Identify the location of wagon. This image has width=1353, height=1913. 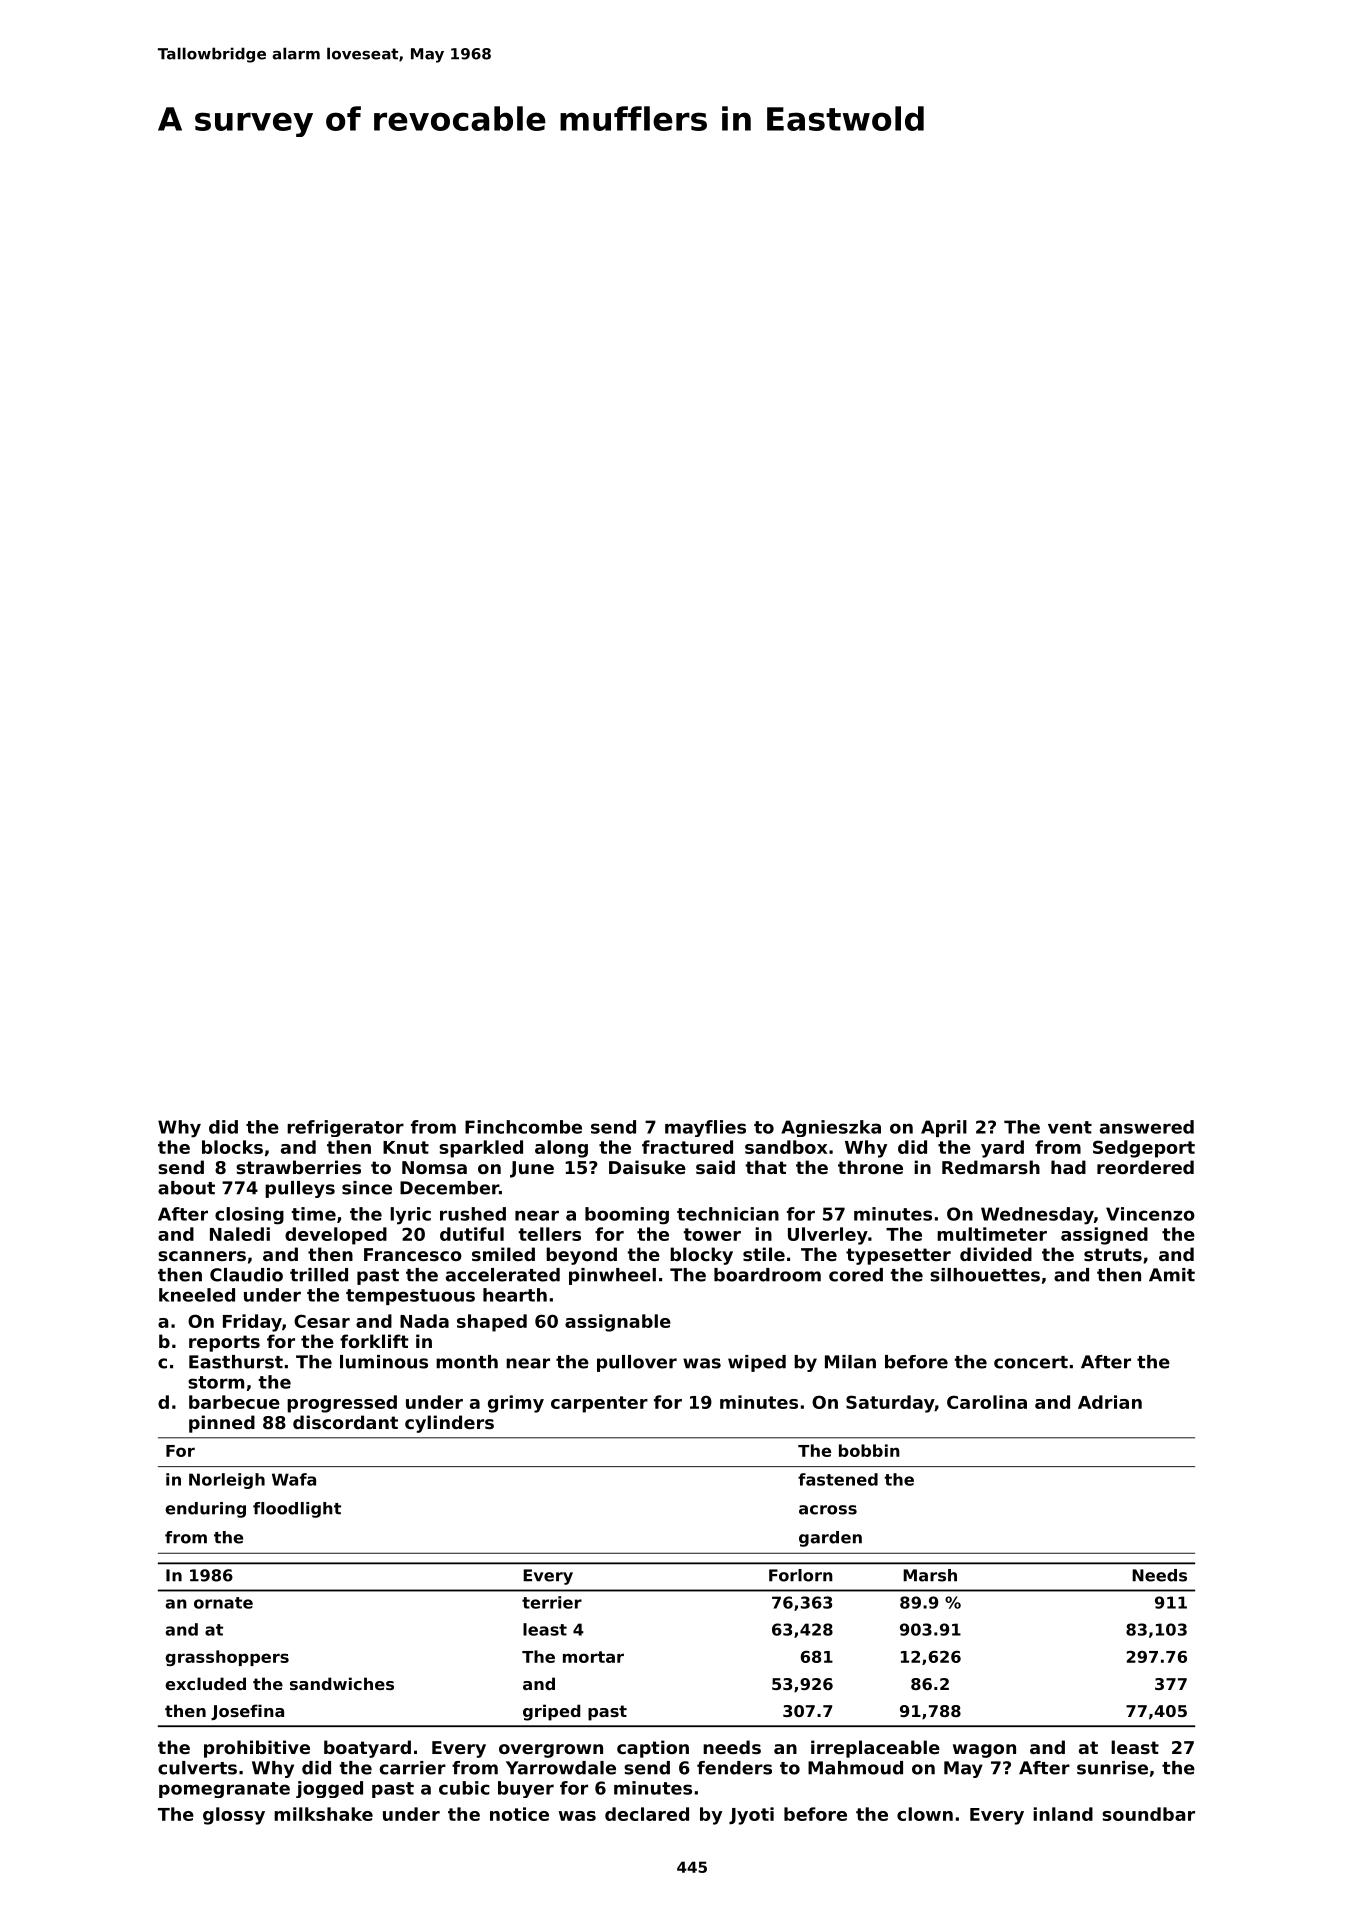
(984, 1751).
